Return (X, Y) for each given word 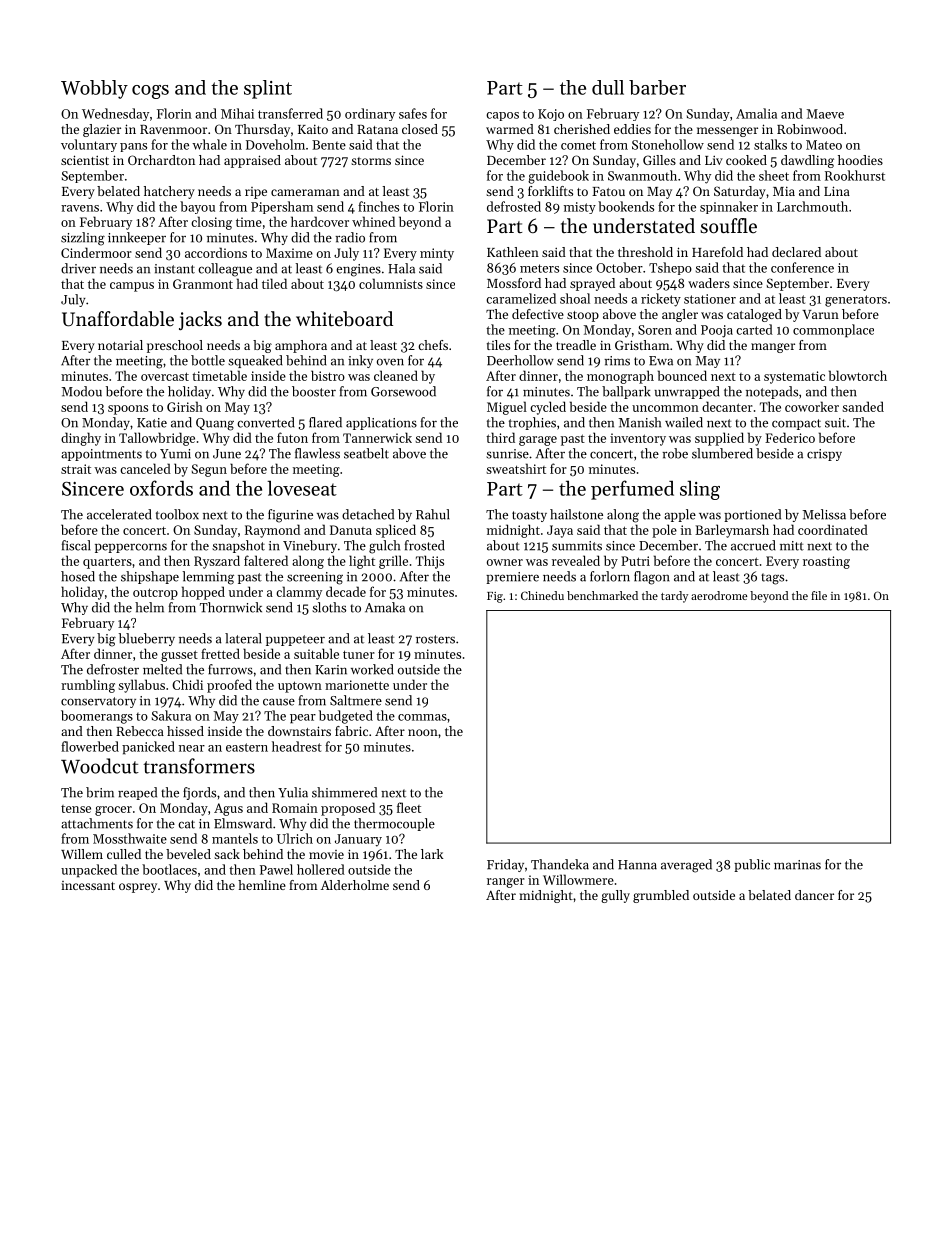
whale (209, 144)
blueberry (147, 639)
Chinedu (542, 595)
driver (78, 268)
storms (371, 161)
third (500, 437)
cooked (746, 160)
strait (76, 469)
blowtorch (858, 375)
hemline (262, 885)
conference (802, 267)
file (819, 595)
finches (378, 206)
